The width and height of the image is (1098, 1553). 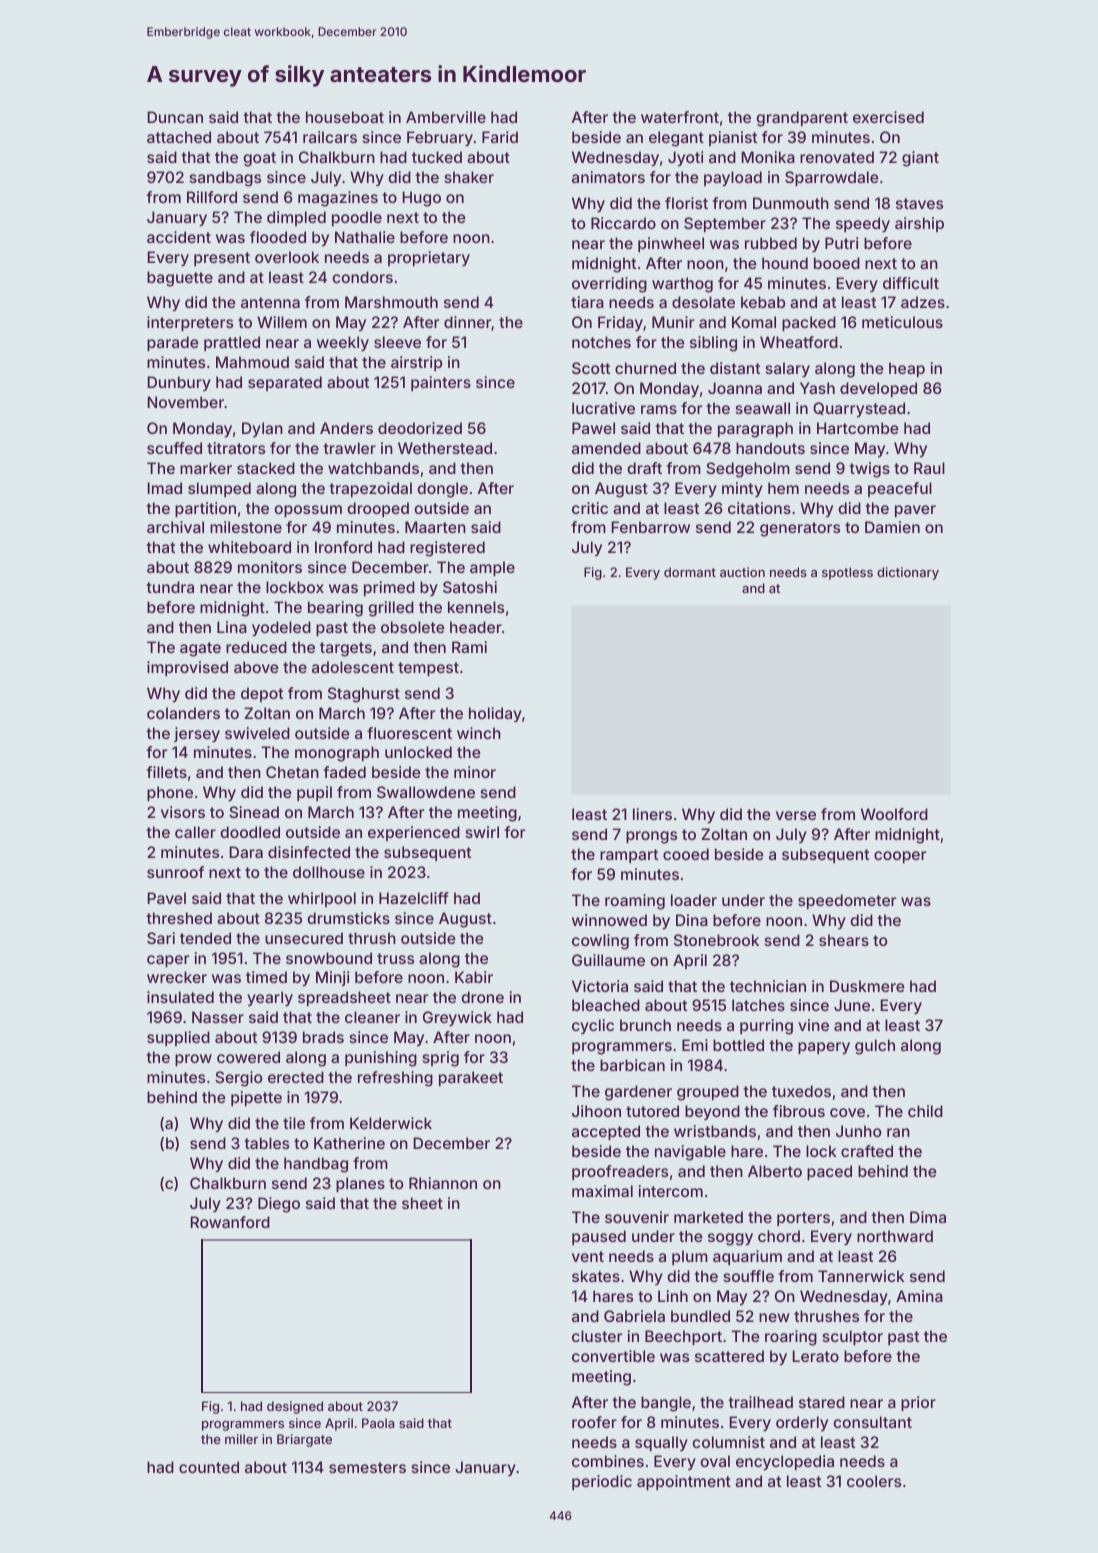 What do you see at coordinates (365, 237) in the image?
I see `Nathalie` at bounding box center [365, 237].
